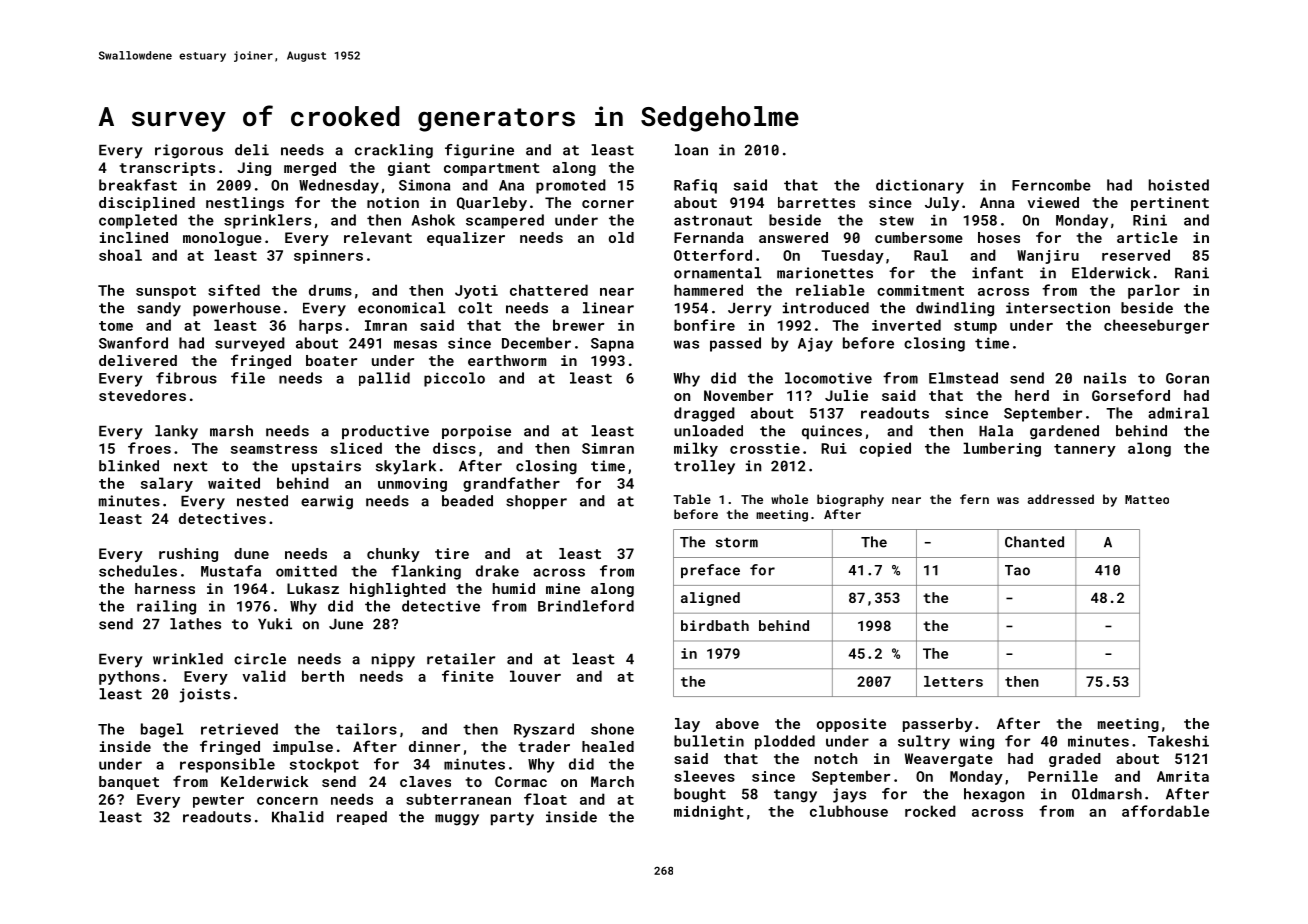 Image resolution: width=1308 pixels, height=924 pixels. I want to click on Khalid, so click(298, 817).
